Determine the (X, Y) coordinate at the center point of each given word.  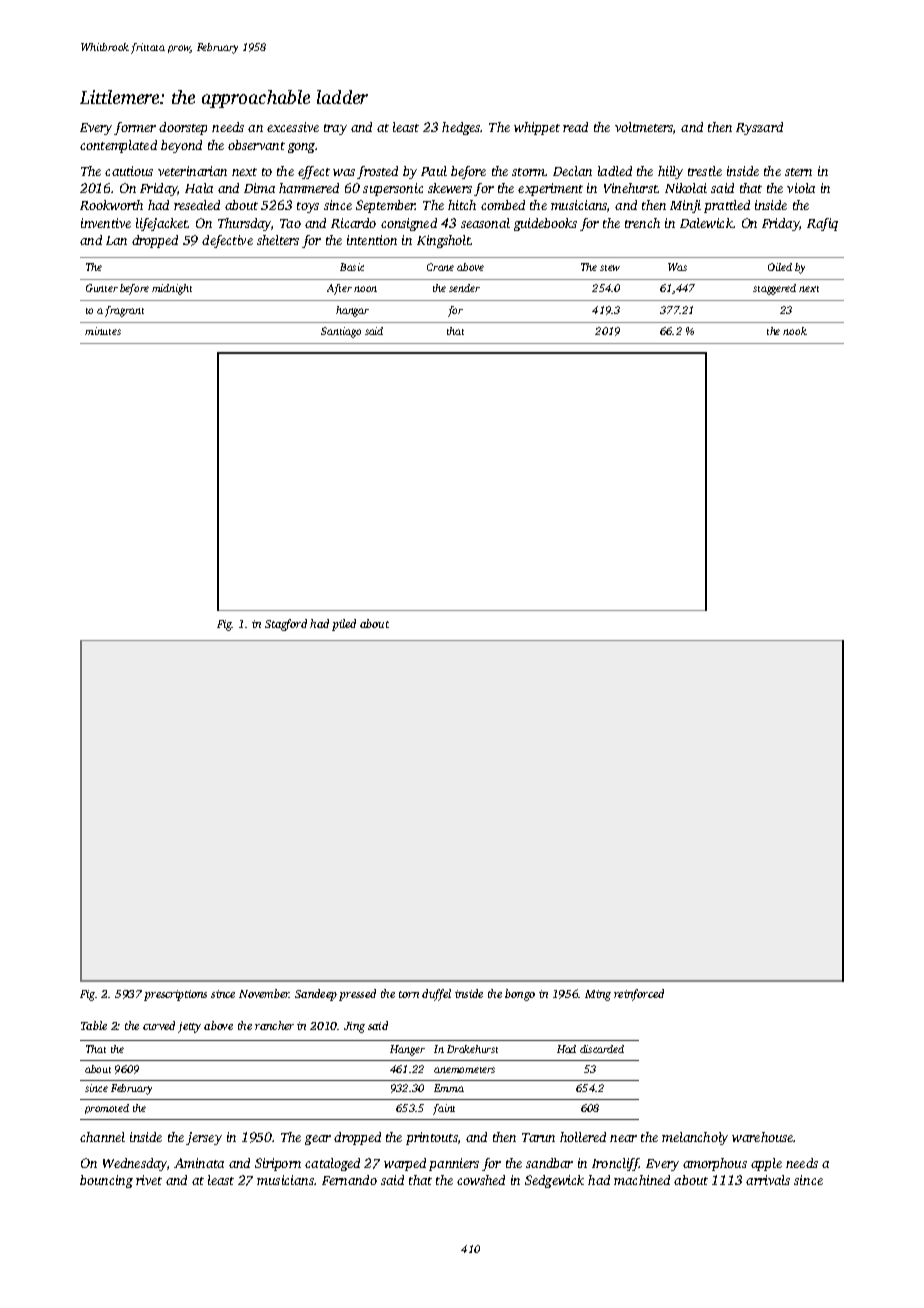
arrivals (768, 1180)
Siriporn (278, 1164)
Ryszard (759, 128)
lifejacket (162, 224)
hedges (461, 128)
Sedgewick (554, 1181)
